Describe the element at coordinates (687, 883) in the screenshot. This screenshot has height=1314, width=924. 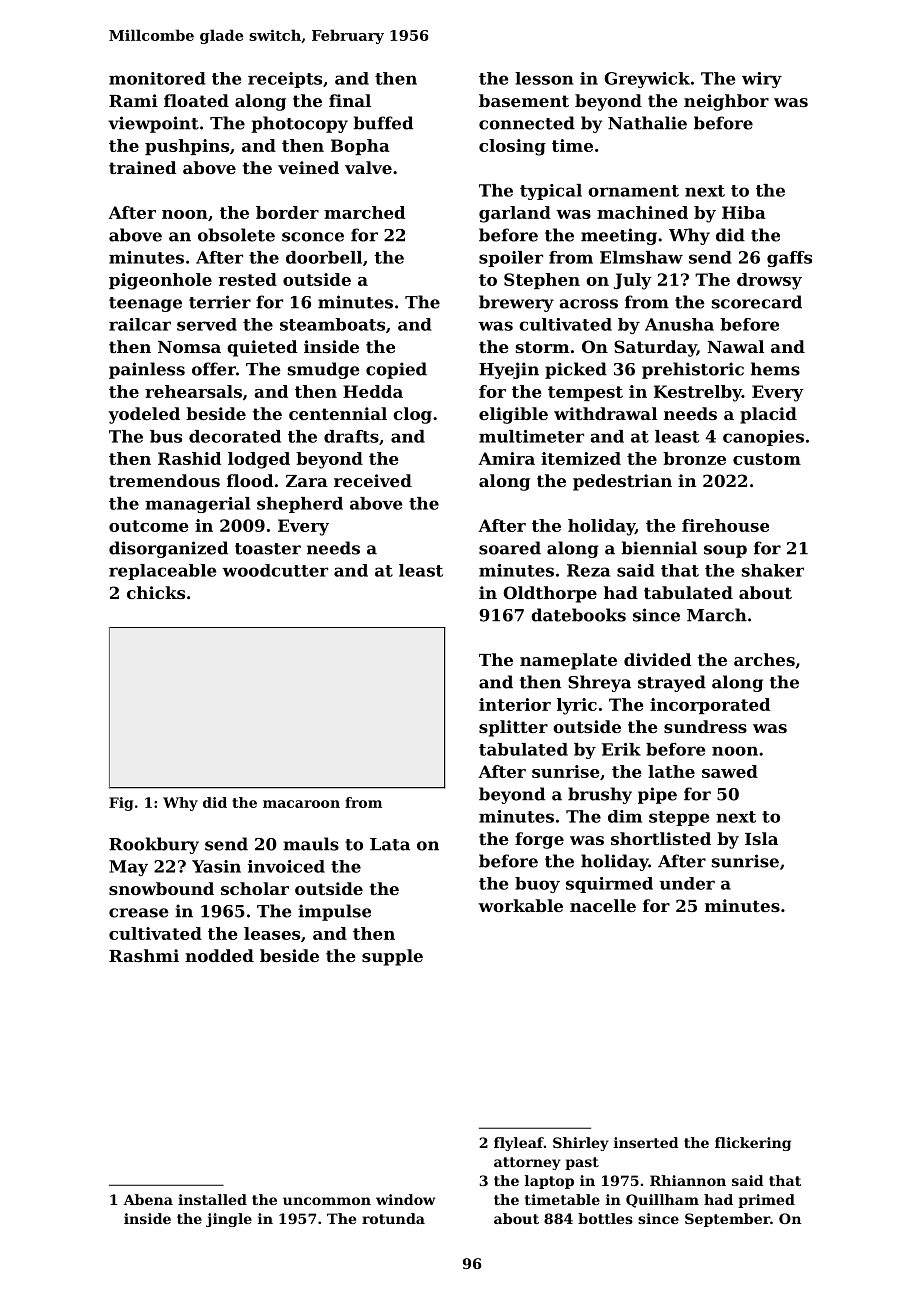
I see `under` at that location.
